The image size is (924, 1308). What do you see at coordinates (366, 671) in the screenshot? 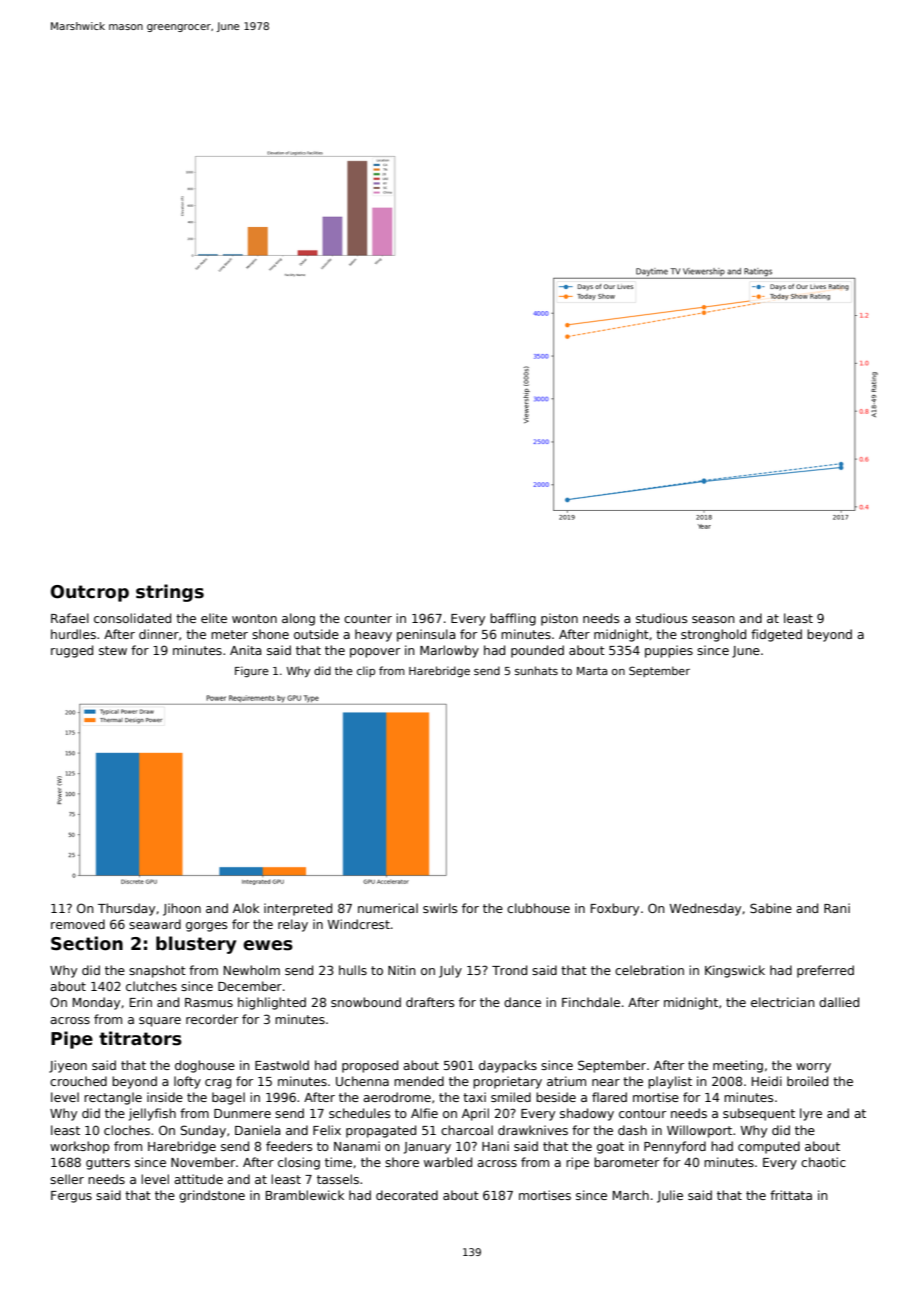
I see `clip` at bounding box center [366, 671].
